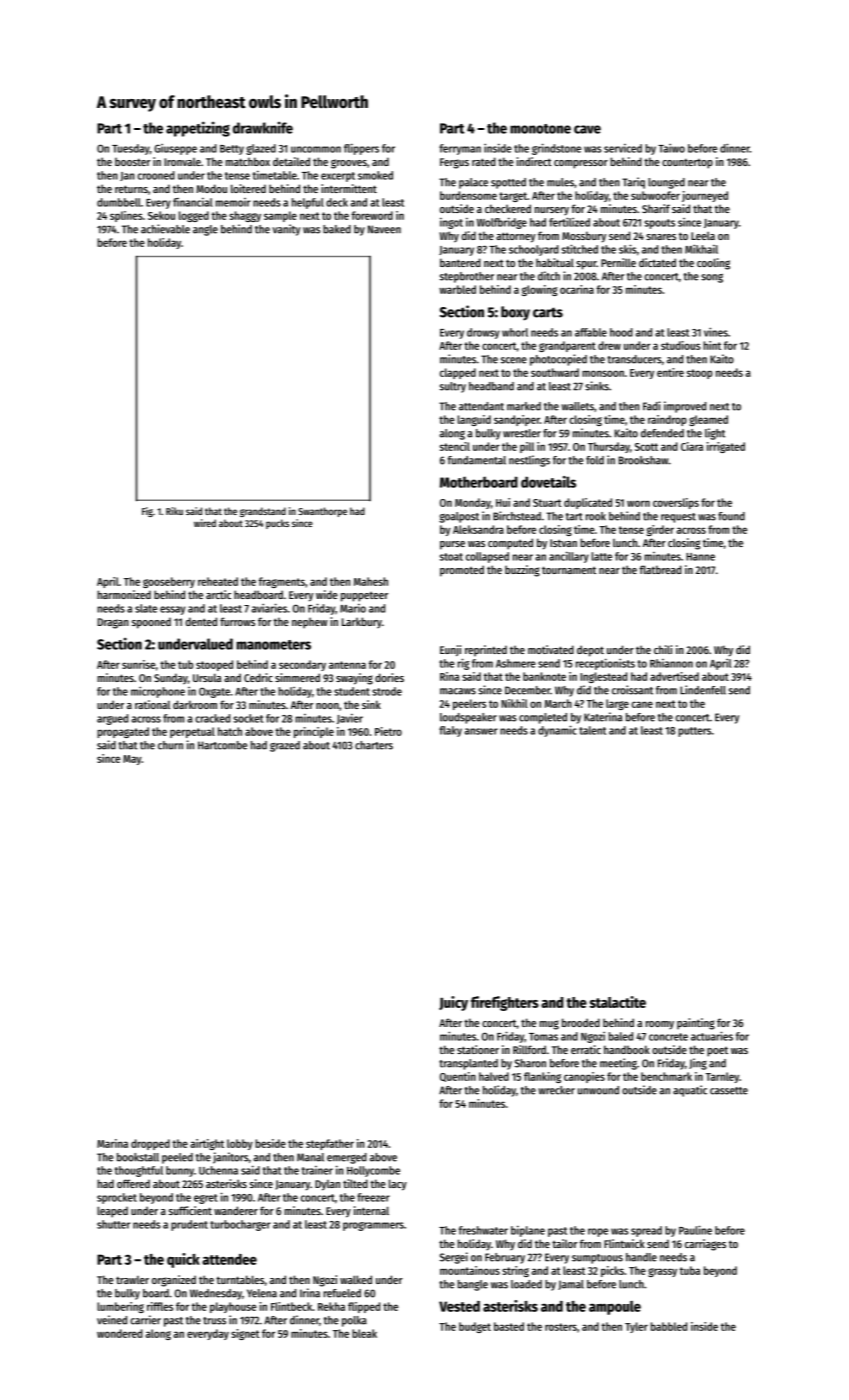 The width and height of the screenshot is (849, 1400). Describe the element at coordinates (587, 129) in the screenshot. I see `cave` at that location.
